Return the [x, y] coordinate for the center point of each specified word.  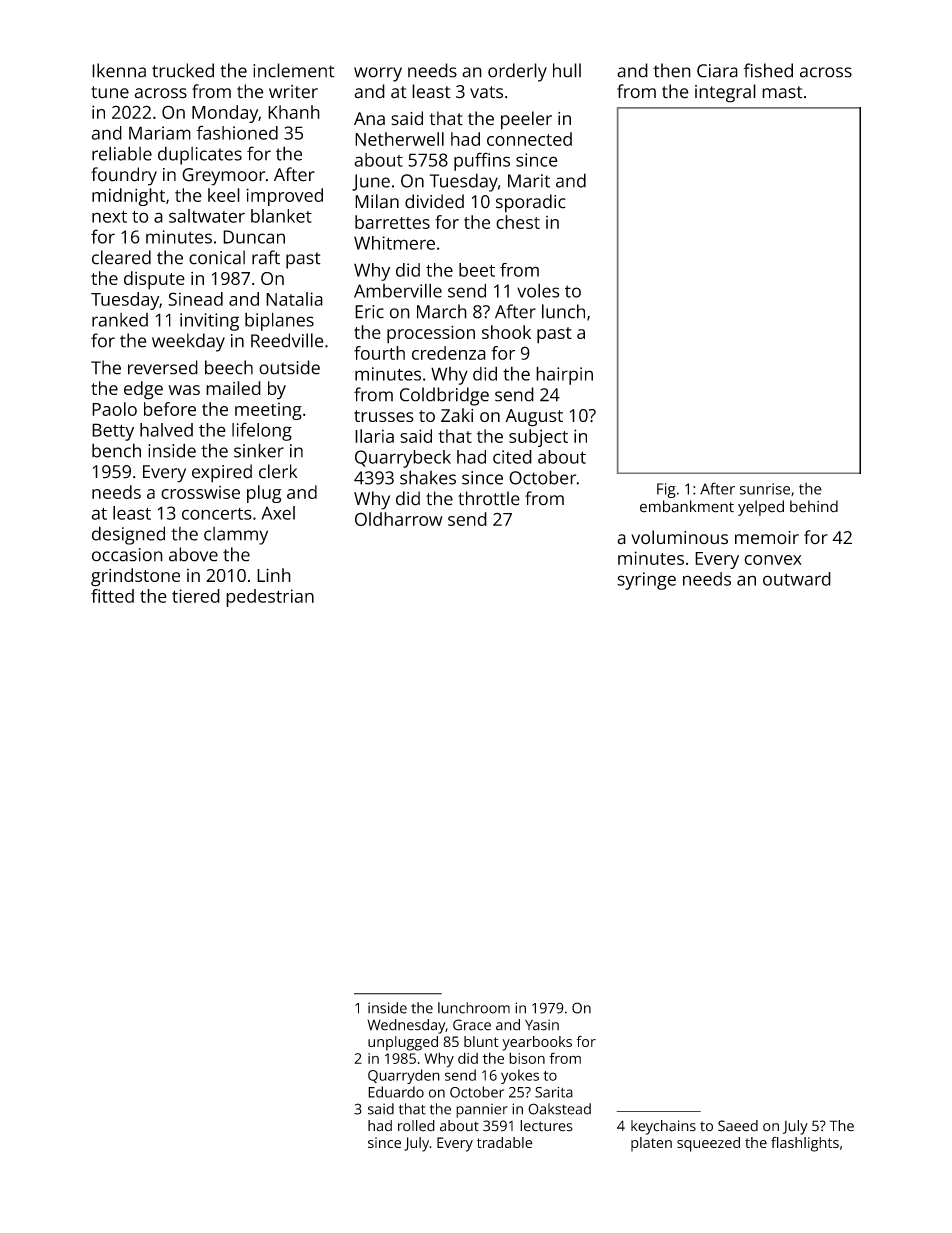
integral [725, 93]
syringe [646, 581]
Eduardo [396, 1092]
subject [538, 438]
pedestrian [270, 598]
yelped [761, 508]
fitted [112, 596]
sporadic [531, 203]
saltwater [207, 216]
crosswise [200, 492]
